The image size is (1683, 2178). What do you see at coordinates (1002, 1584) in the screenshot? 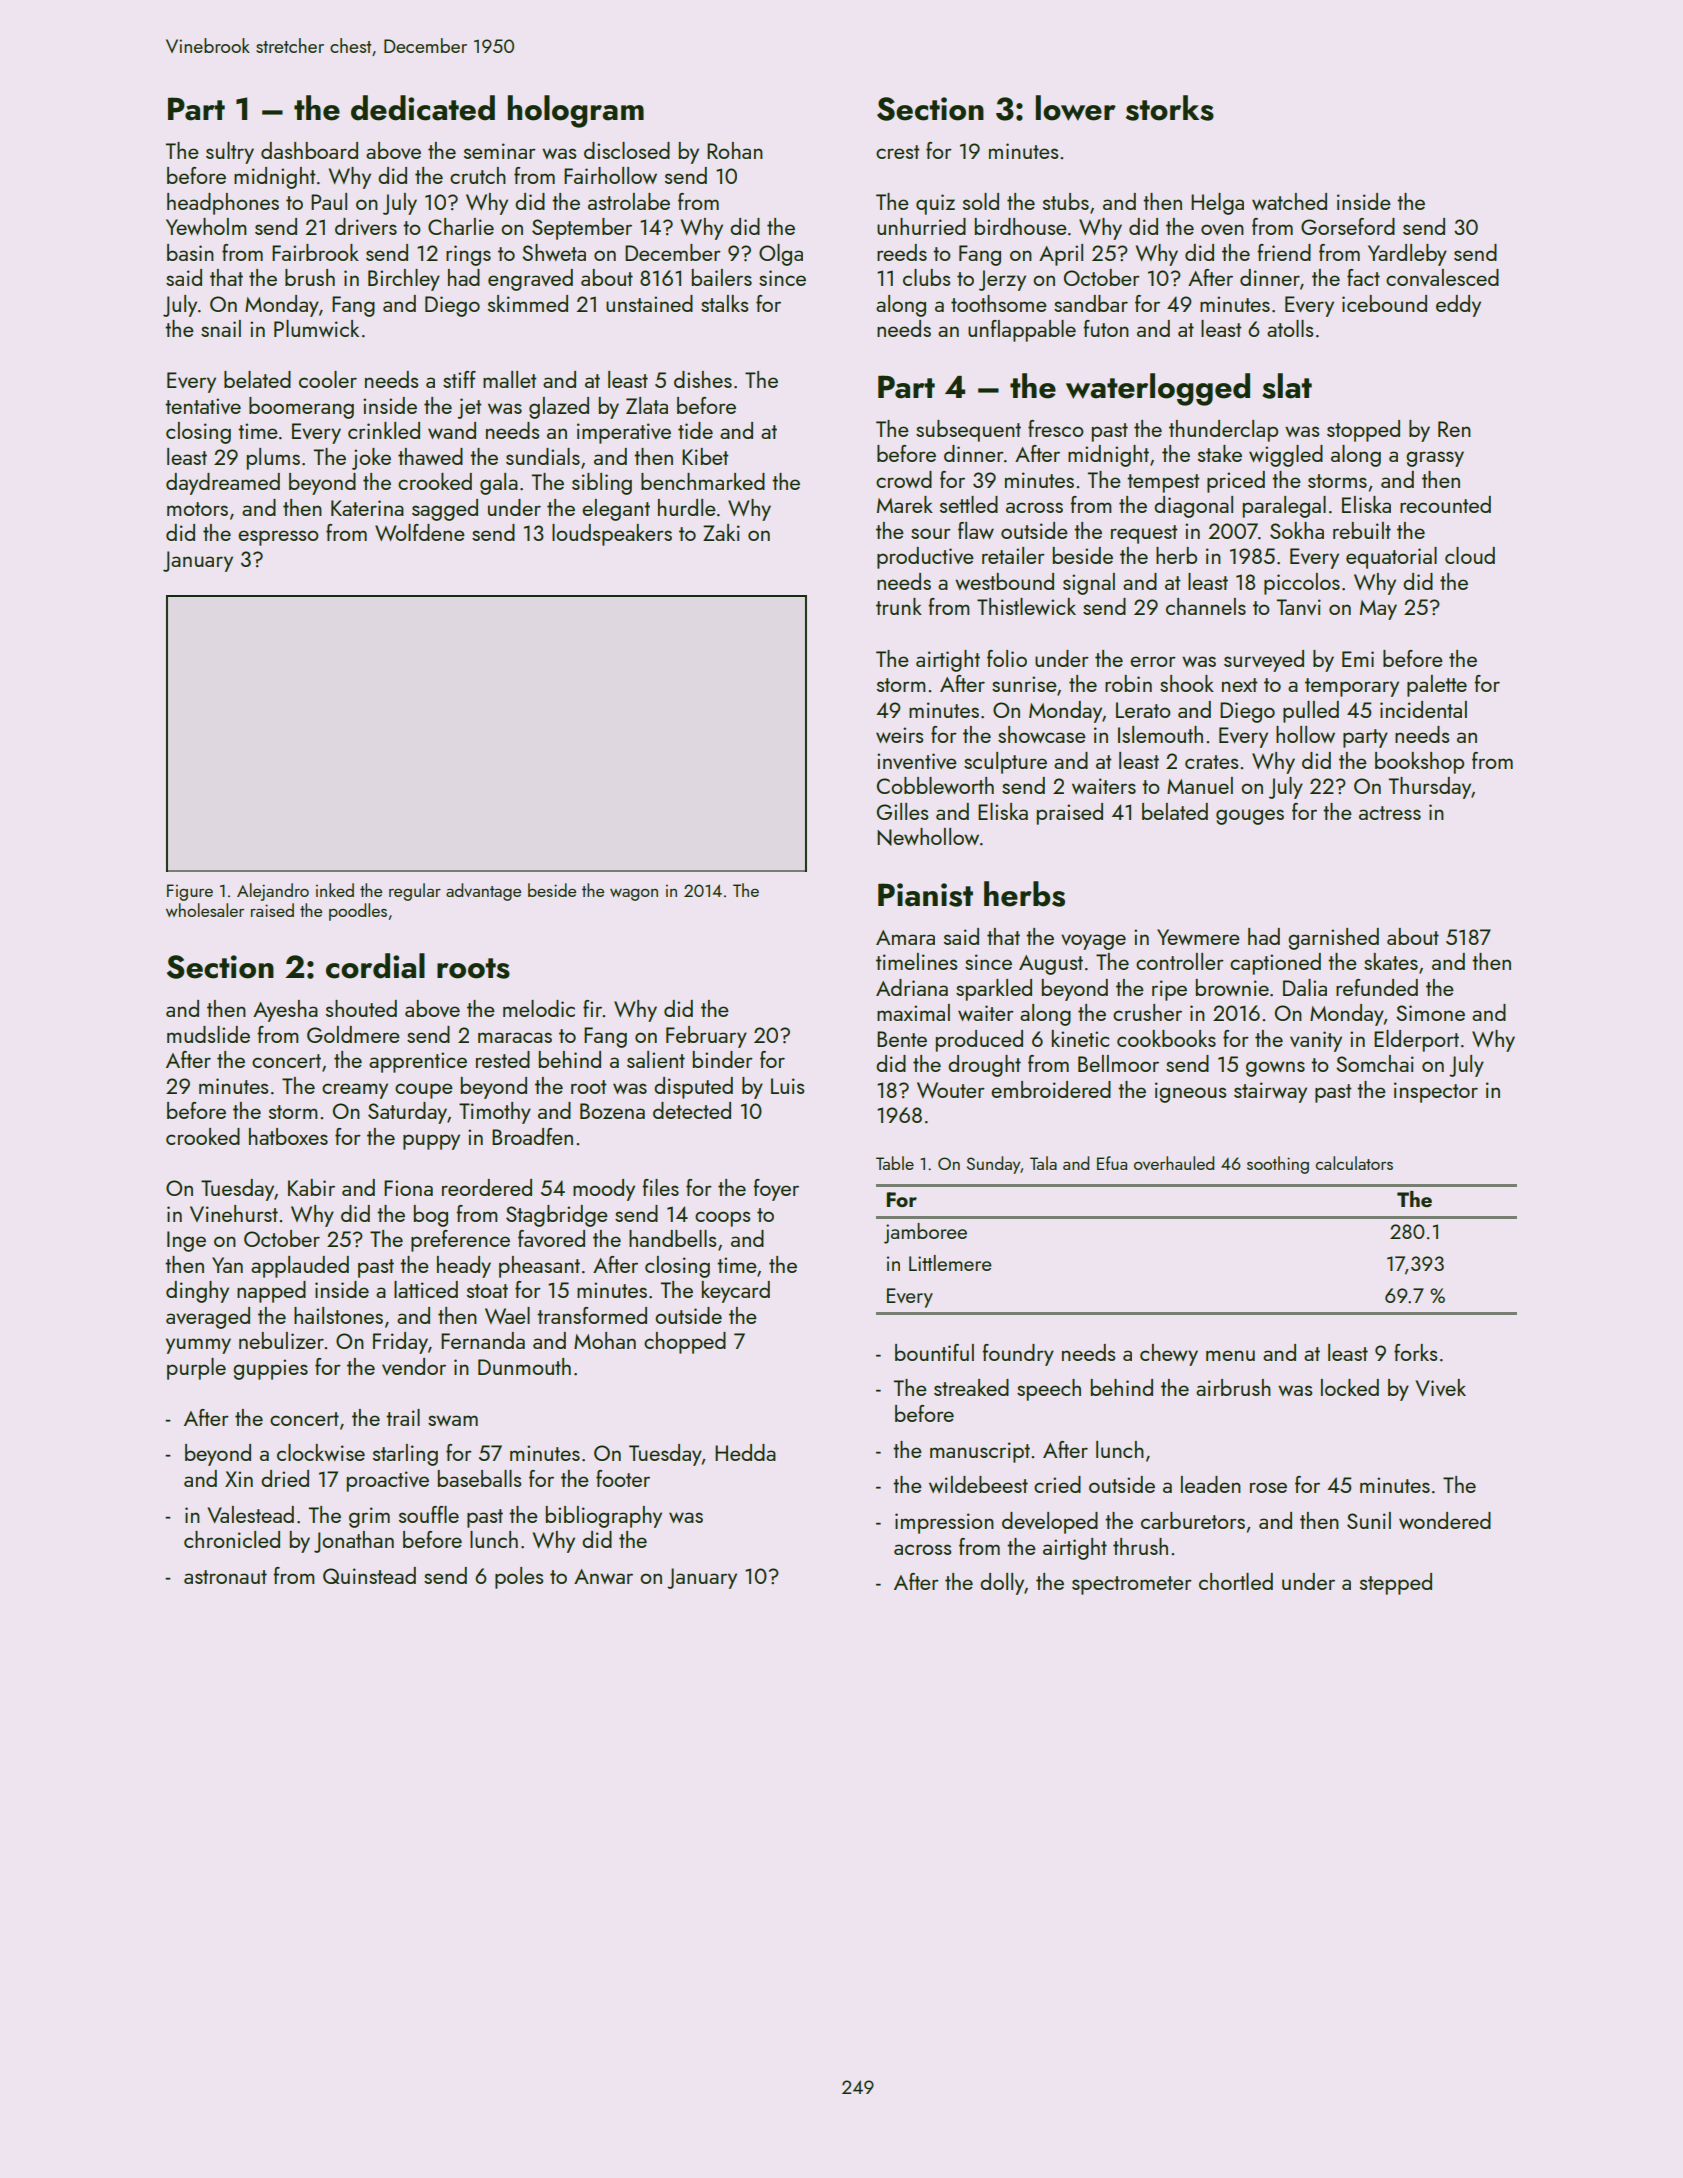
I see `dolly` at bounding box center [1002, 1584].
